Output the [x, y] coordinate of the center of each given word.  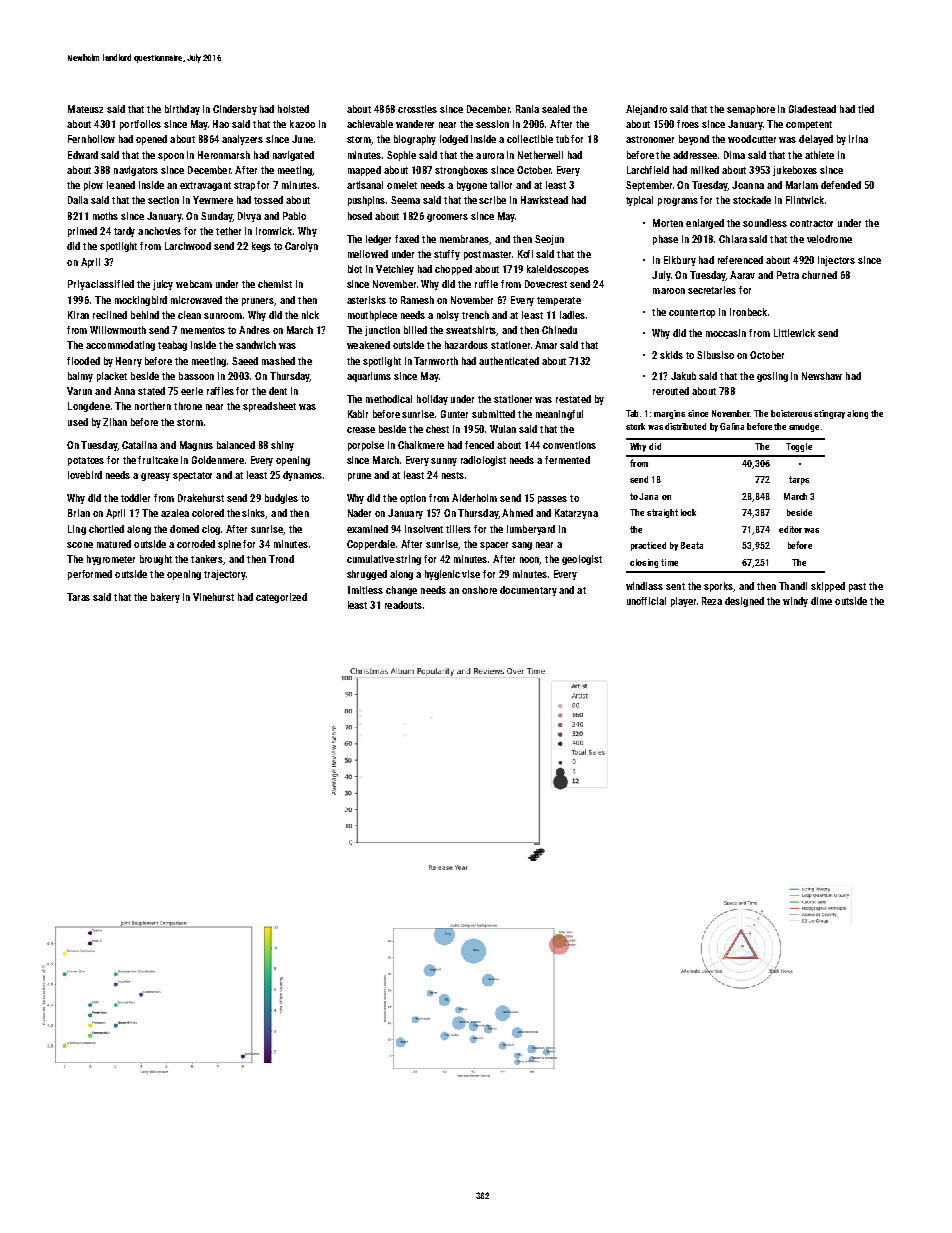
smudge [804, 427]
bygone [472, 186]
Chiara [733, 239]
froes [688, 124]
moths [105, 216]
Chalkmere [421, 445]
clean [189, 315]
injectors [836, 261]
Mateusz [85, 109]
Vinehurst [213, 597]
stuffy [447, 255]
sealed [556, 109]
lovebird [85, 475]
